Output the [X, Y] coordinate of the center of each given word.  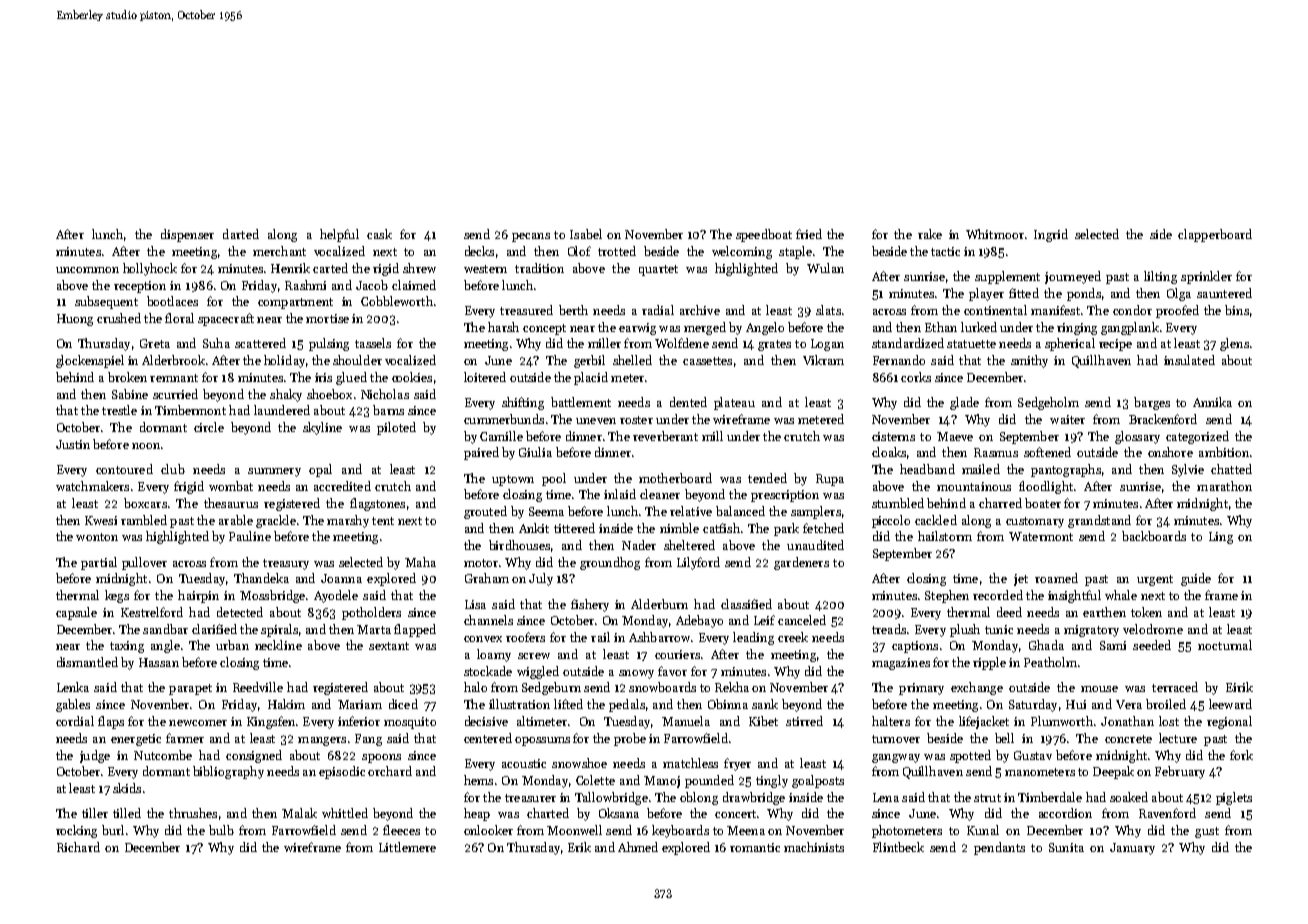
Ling [1221, 538]
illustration [519, 704]
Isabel [586, 234]
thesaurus [231, 503]
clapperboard [1215, 235]
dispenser [187, 235]
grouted [485, 512]
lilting [1160, 277]
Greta [155, 343]
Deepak [1113, 772]
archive [700, 310]
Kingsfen [271, 722]
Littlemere [407, 847]
